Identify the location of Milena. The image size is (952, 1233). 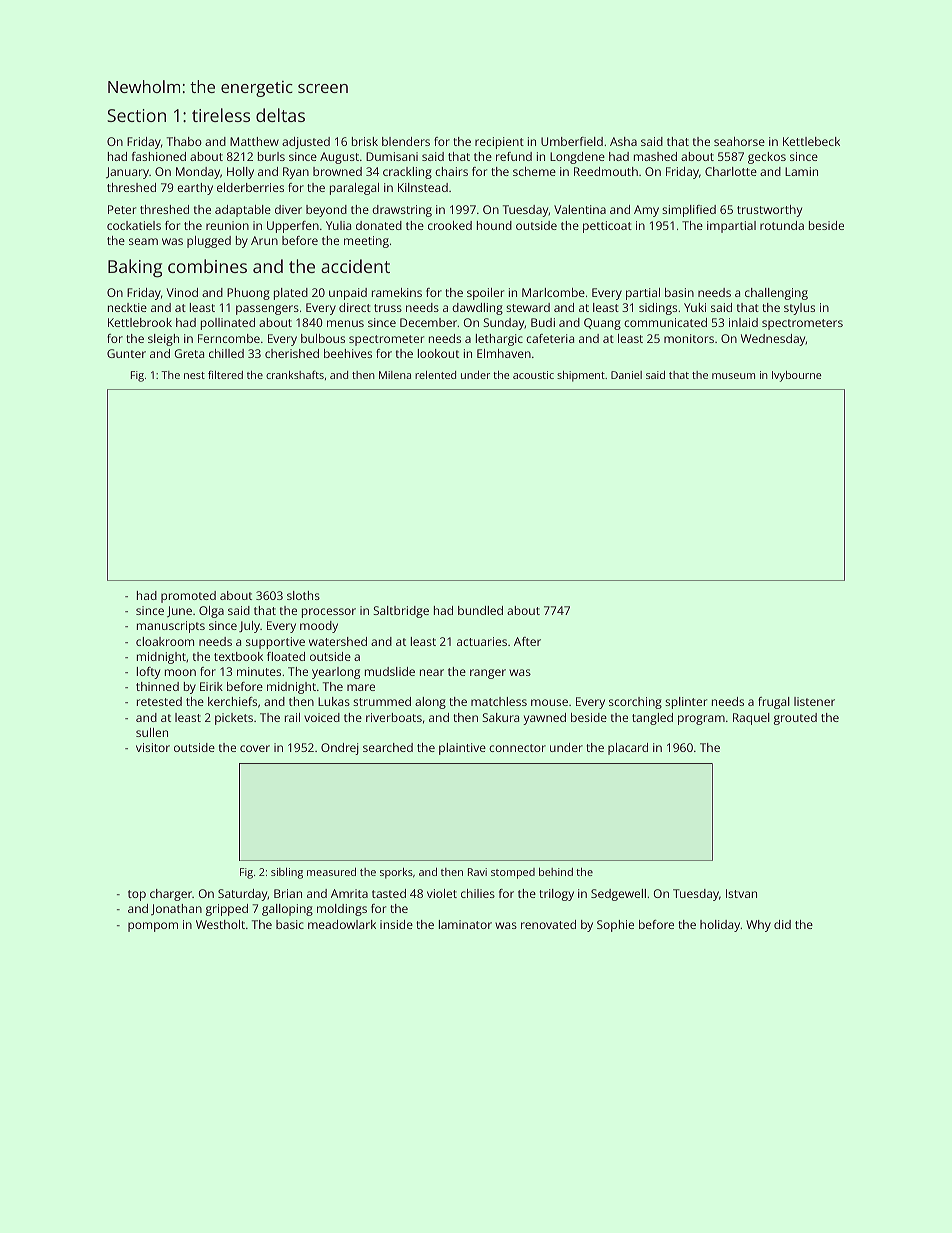
(395, 375).
